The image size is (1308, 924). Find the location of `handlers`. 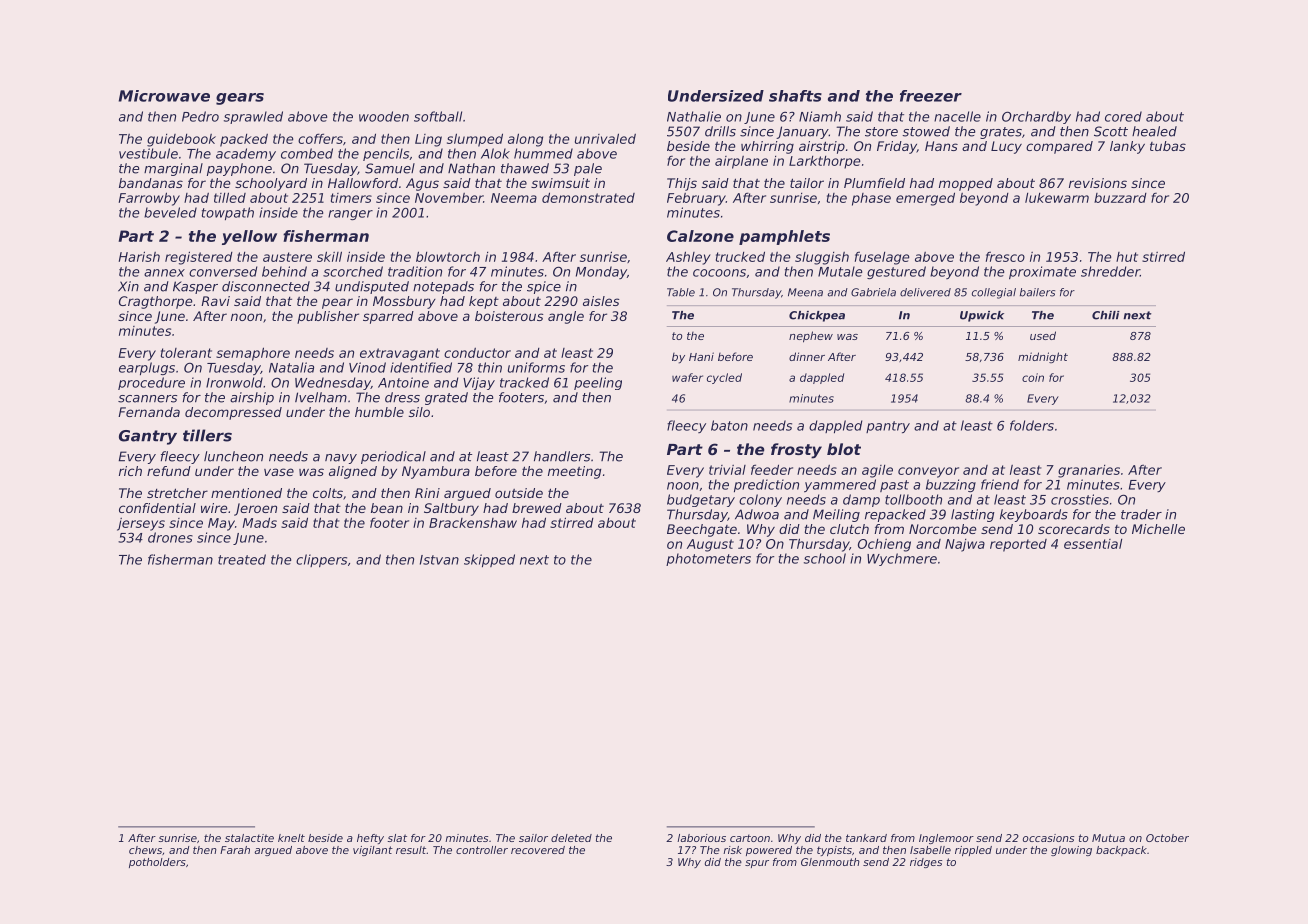

handlers is located at coordinates (562, 456).
